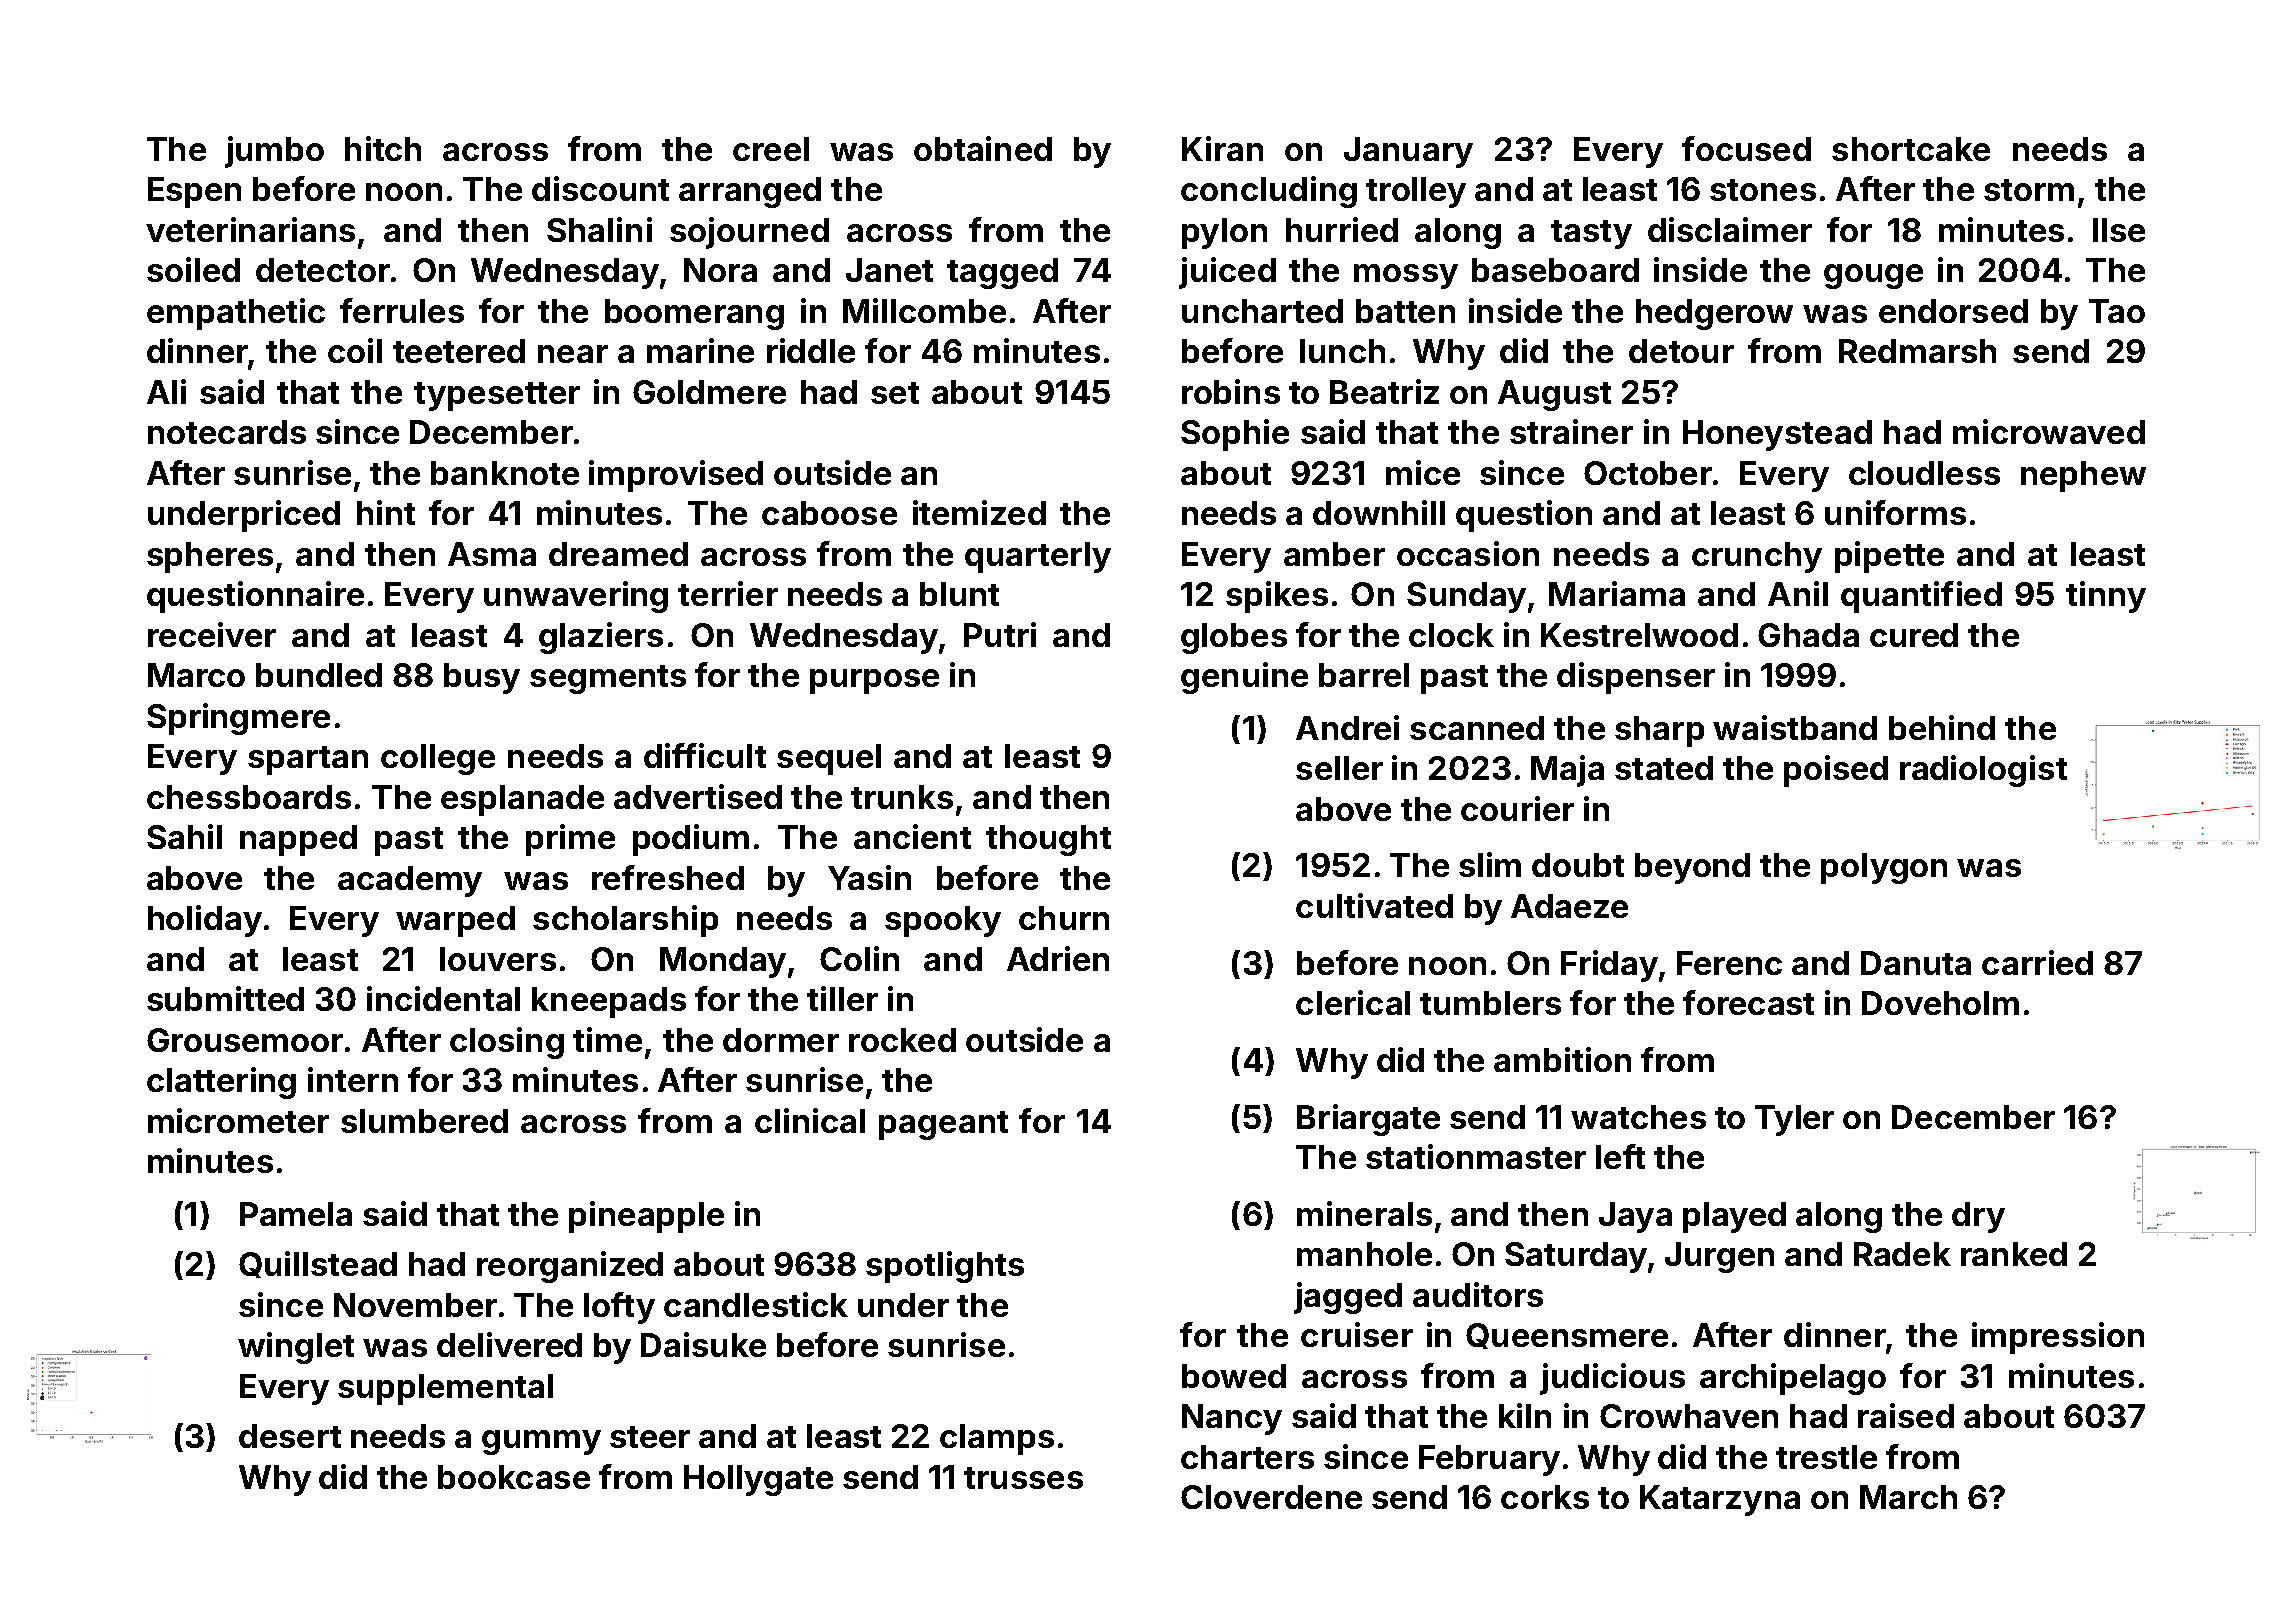 This screenshot has height=1620, width=2292. Describe the element at coordinates (646, 1217) in the screenshot. I see `pineapple` at that location.
